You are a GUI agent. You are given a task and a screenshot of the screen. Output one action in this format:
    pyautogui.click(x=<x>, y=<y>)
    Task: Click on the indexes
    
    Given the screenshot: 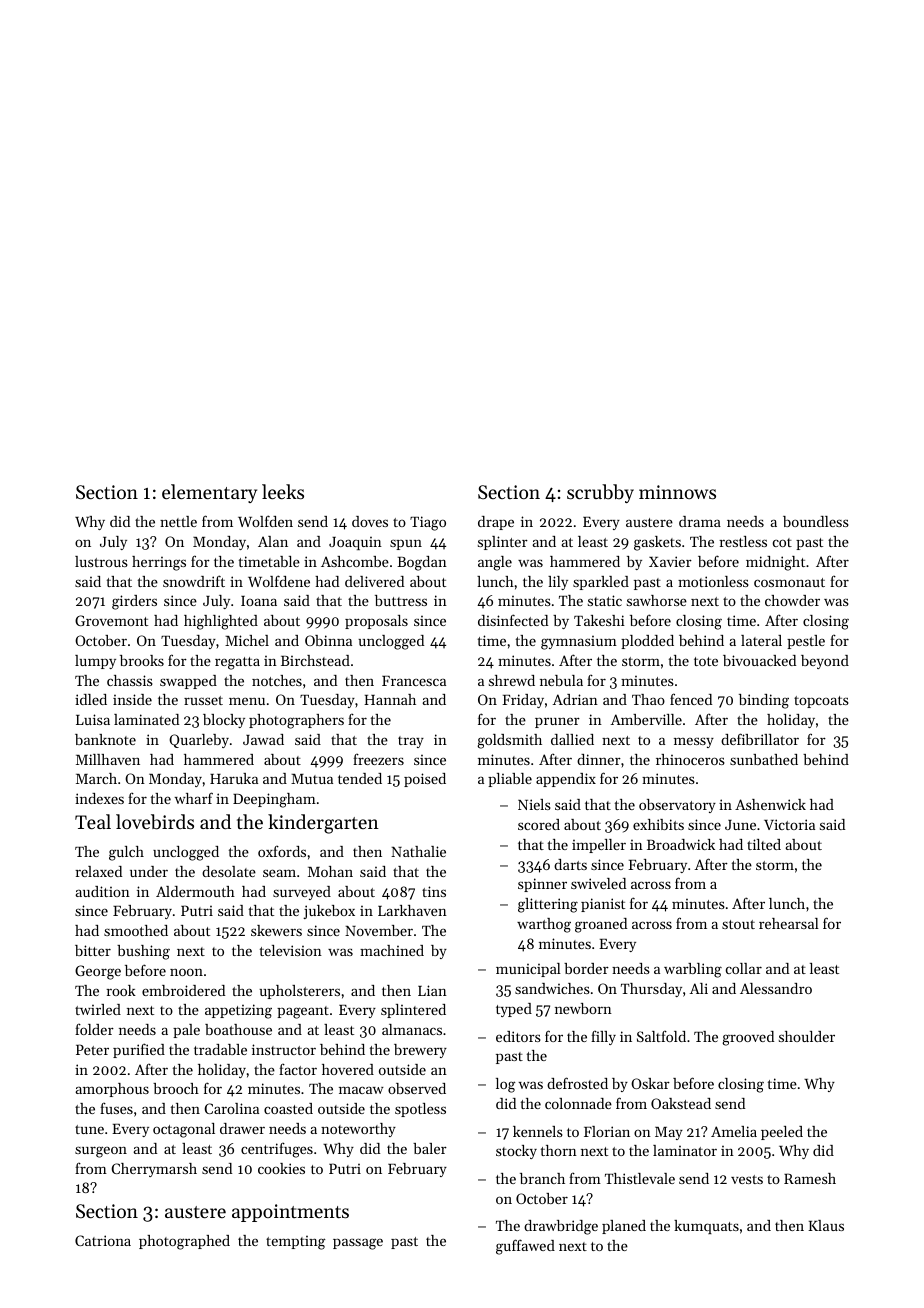 What is the action you would take?
    pyautogui.click(x=99, y=798)
